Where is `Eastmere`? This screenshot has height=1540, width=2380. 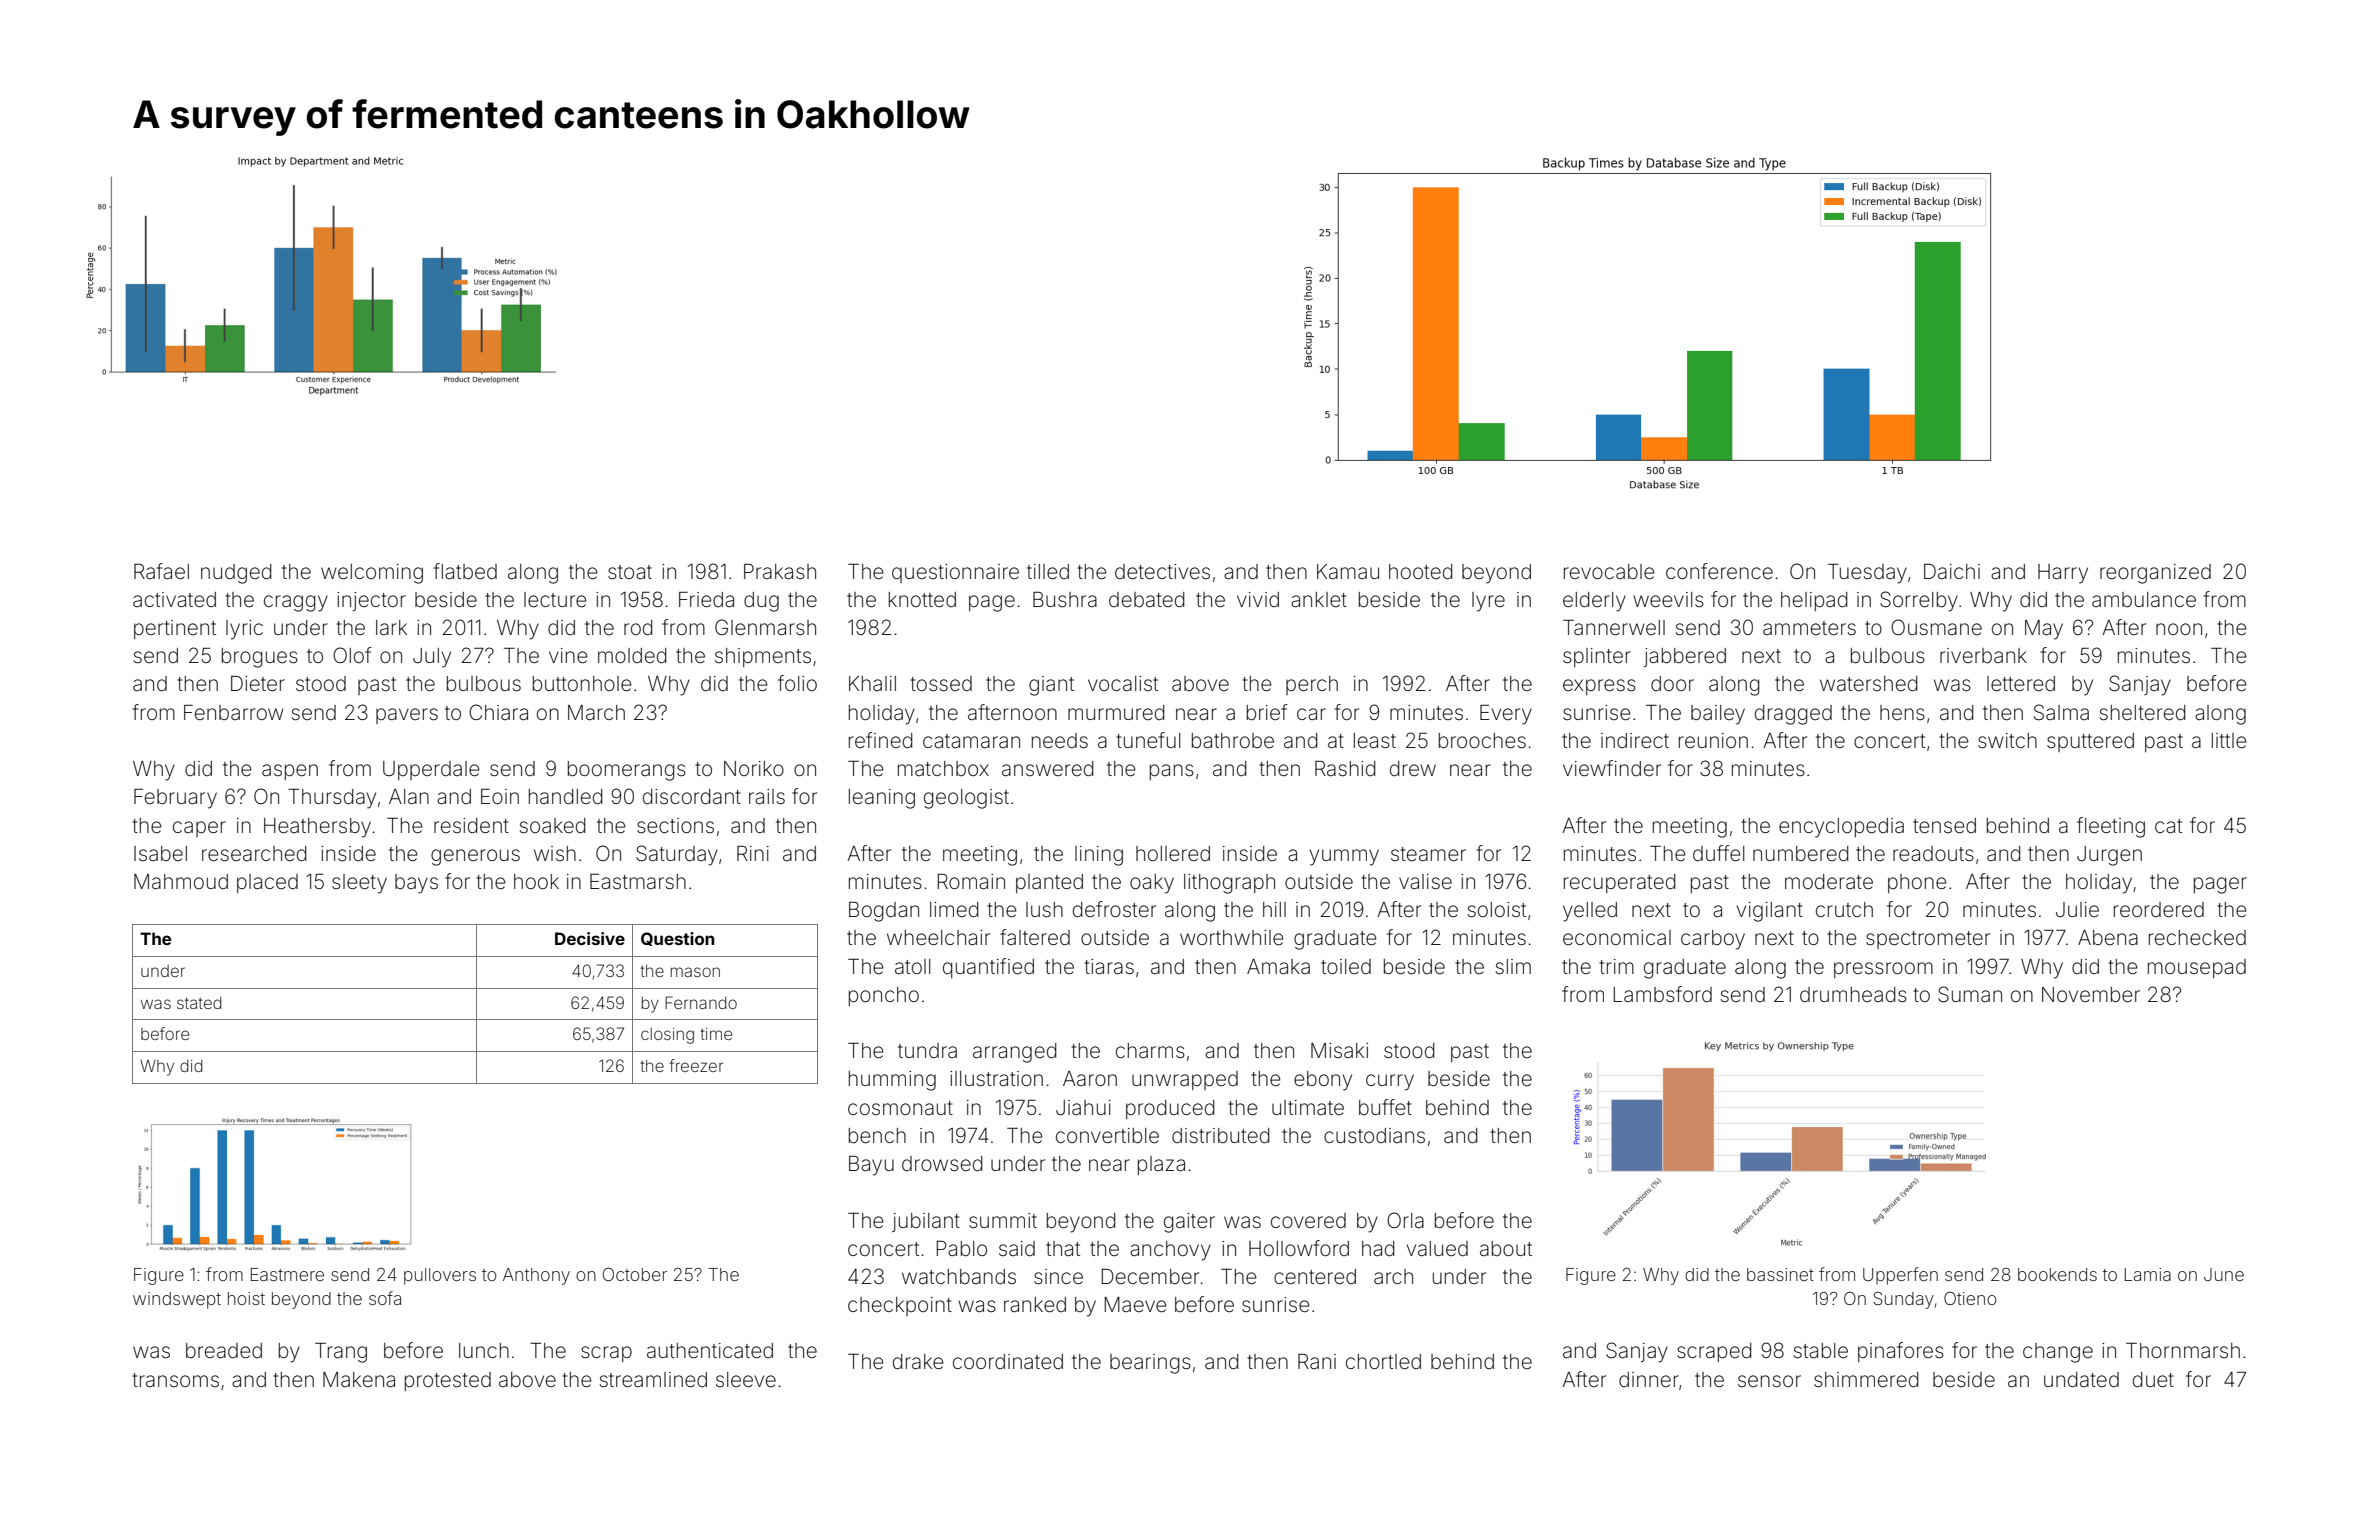
Eastmere is located at coordinates (287, 1274).
